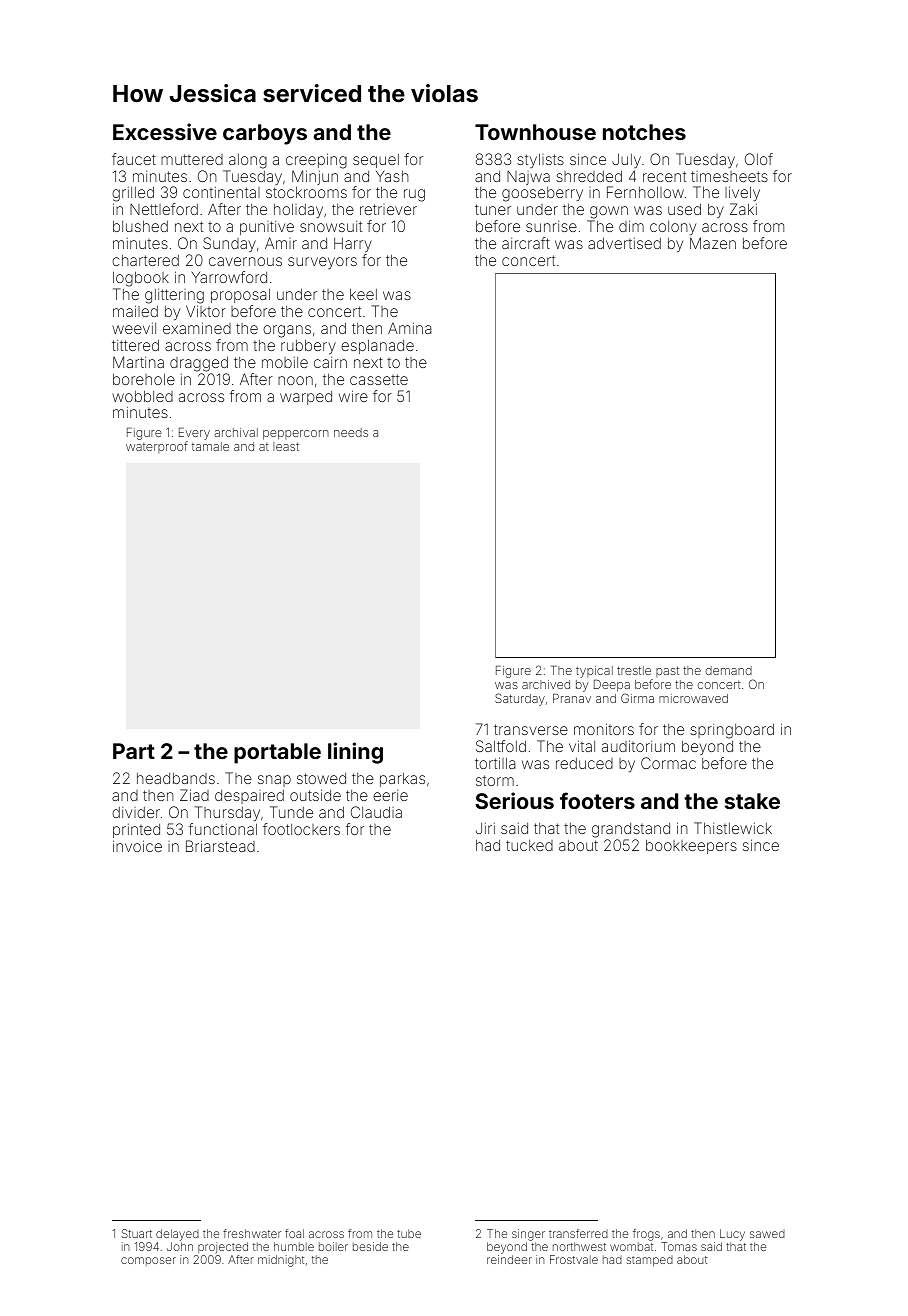  I want to click on demand, so click(729, 670).
